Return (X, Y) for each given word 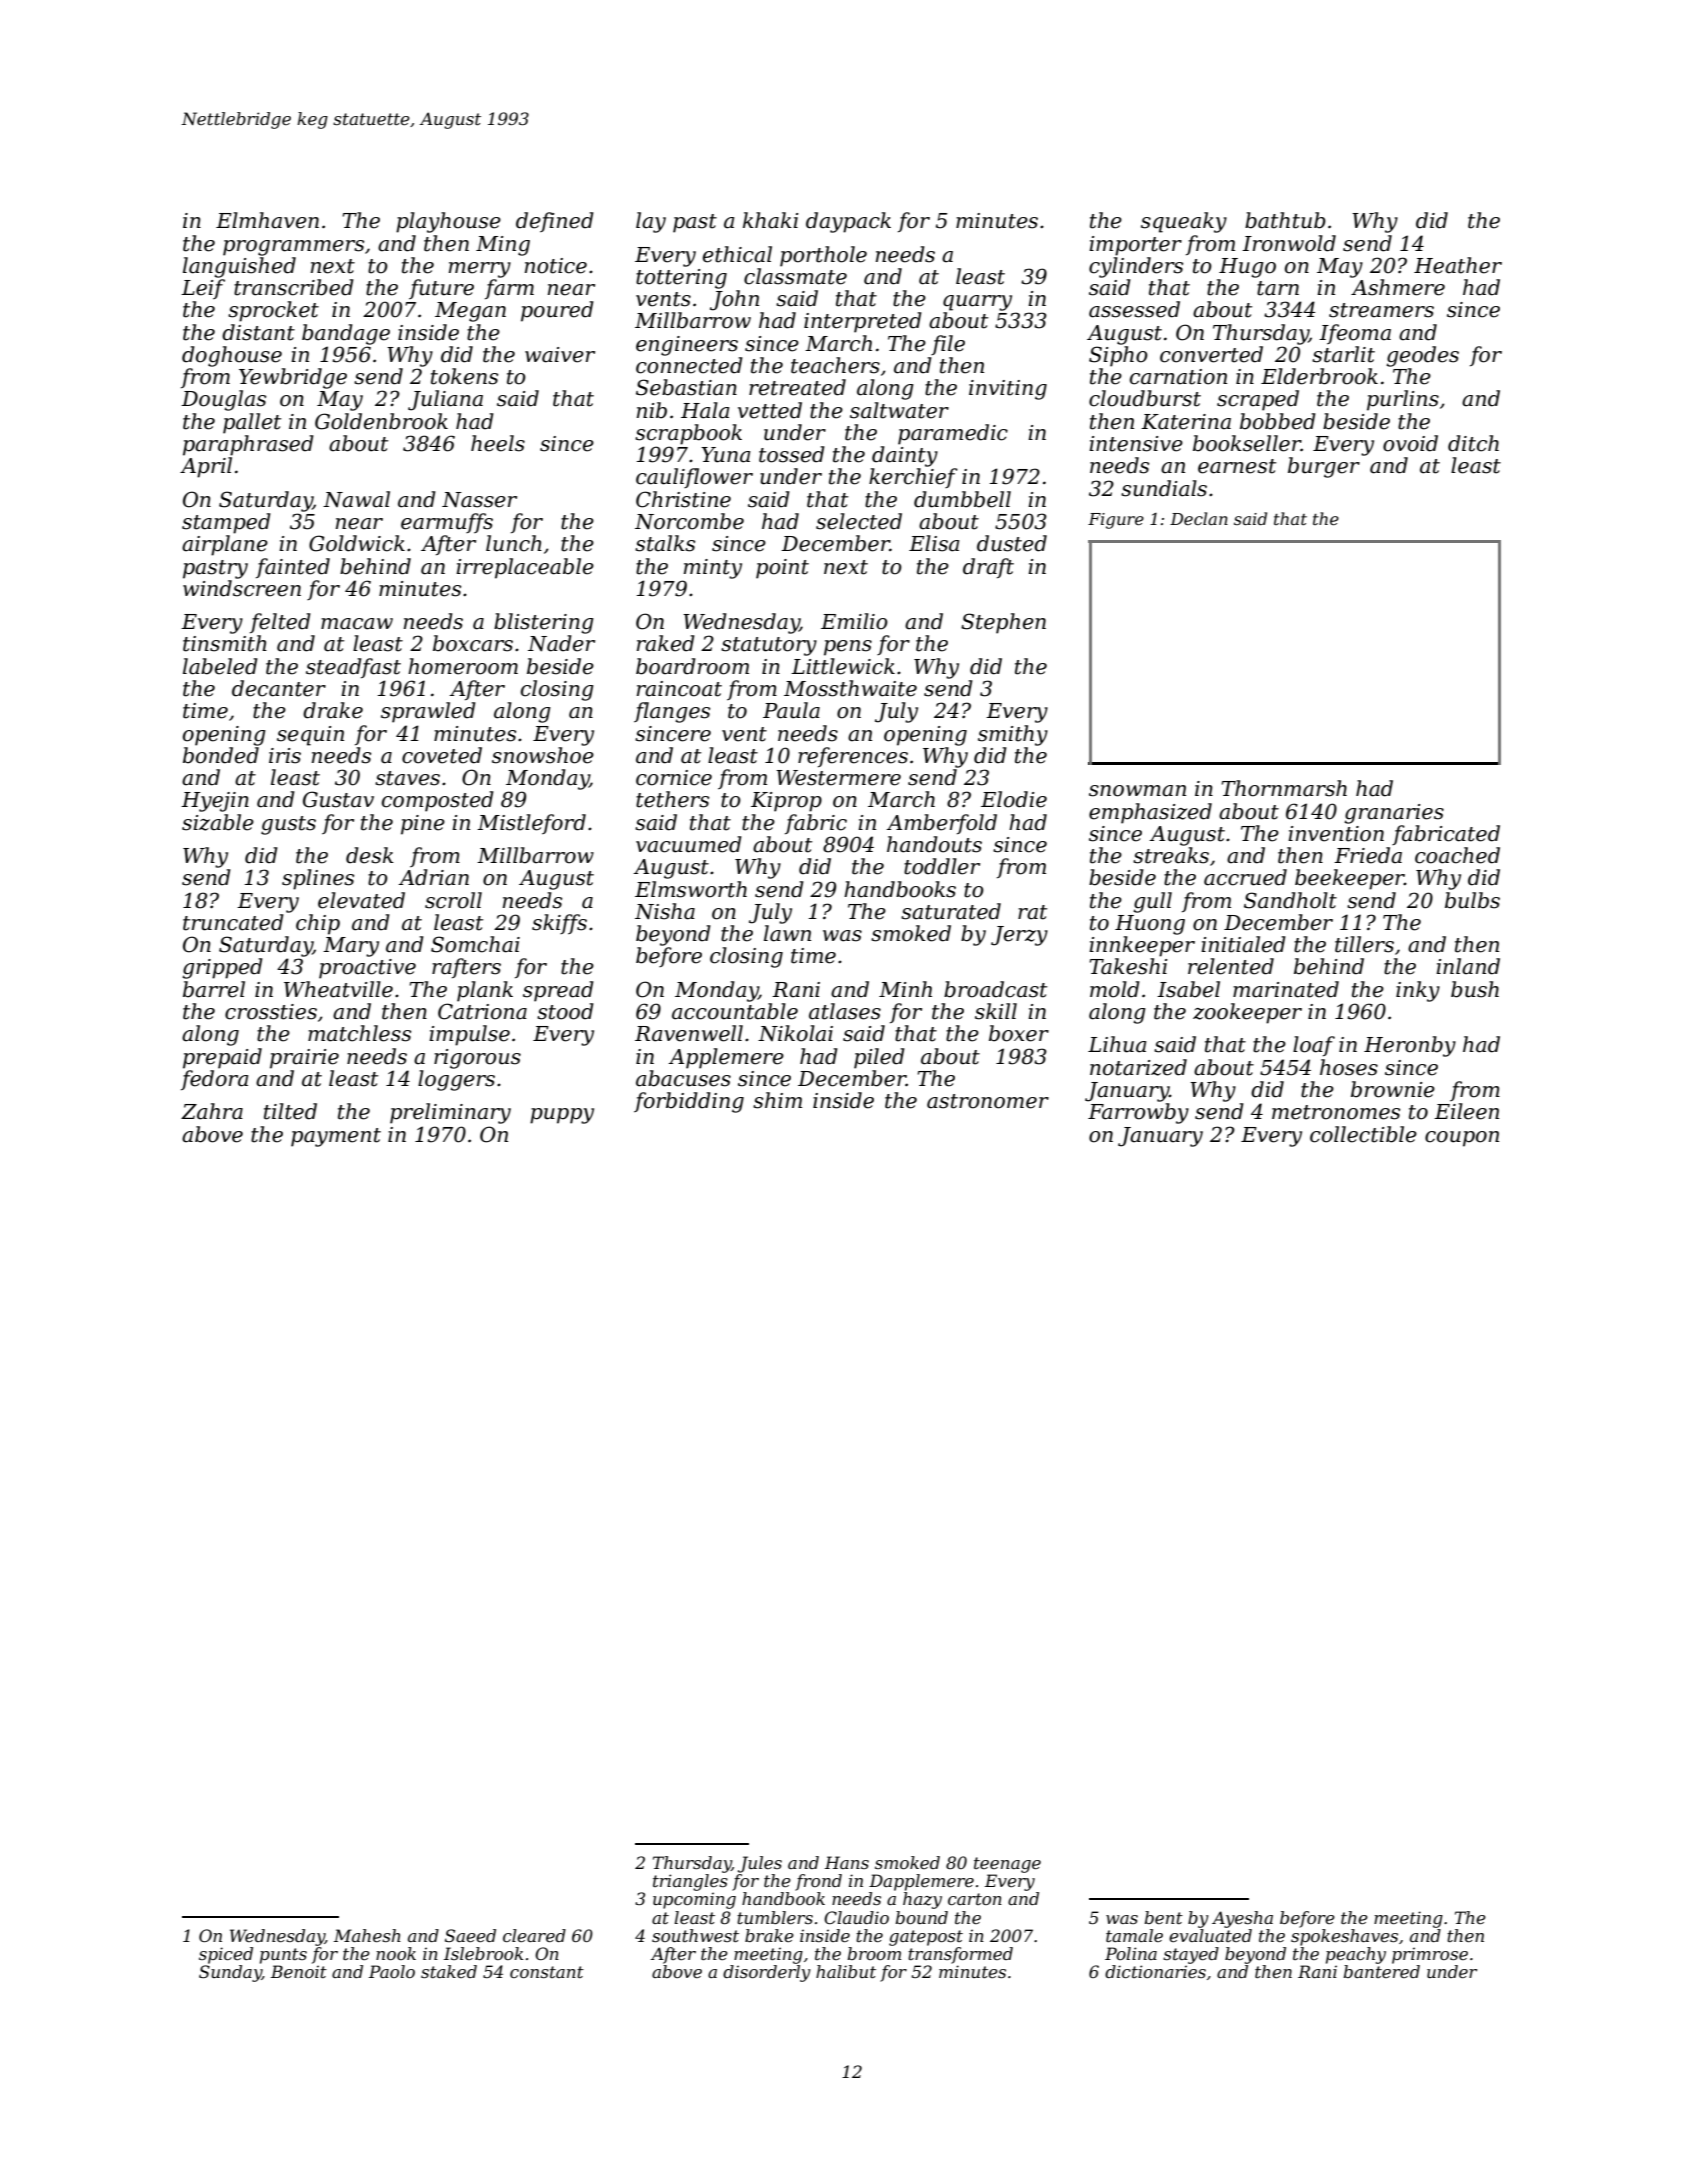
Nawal (356, 499)
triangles (690, 1882)
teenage (1007, 1865)
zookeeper (1247, 1013)
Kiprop (786, 802)
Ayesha (1242, 1919)
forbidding (689, 1102)
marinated (1286, 989)
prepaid (222, 1058)
